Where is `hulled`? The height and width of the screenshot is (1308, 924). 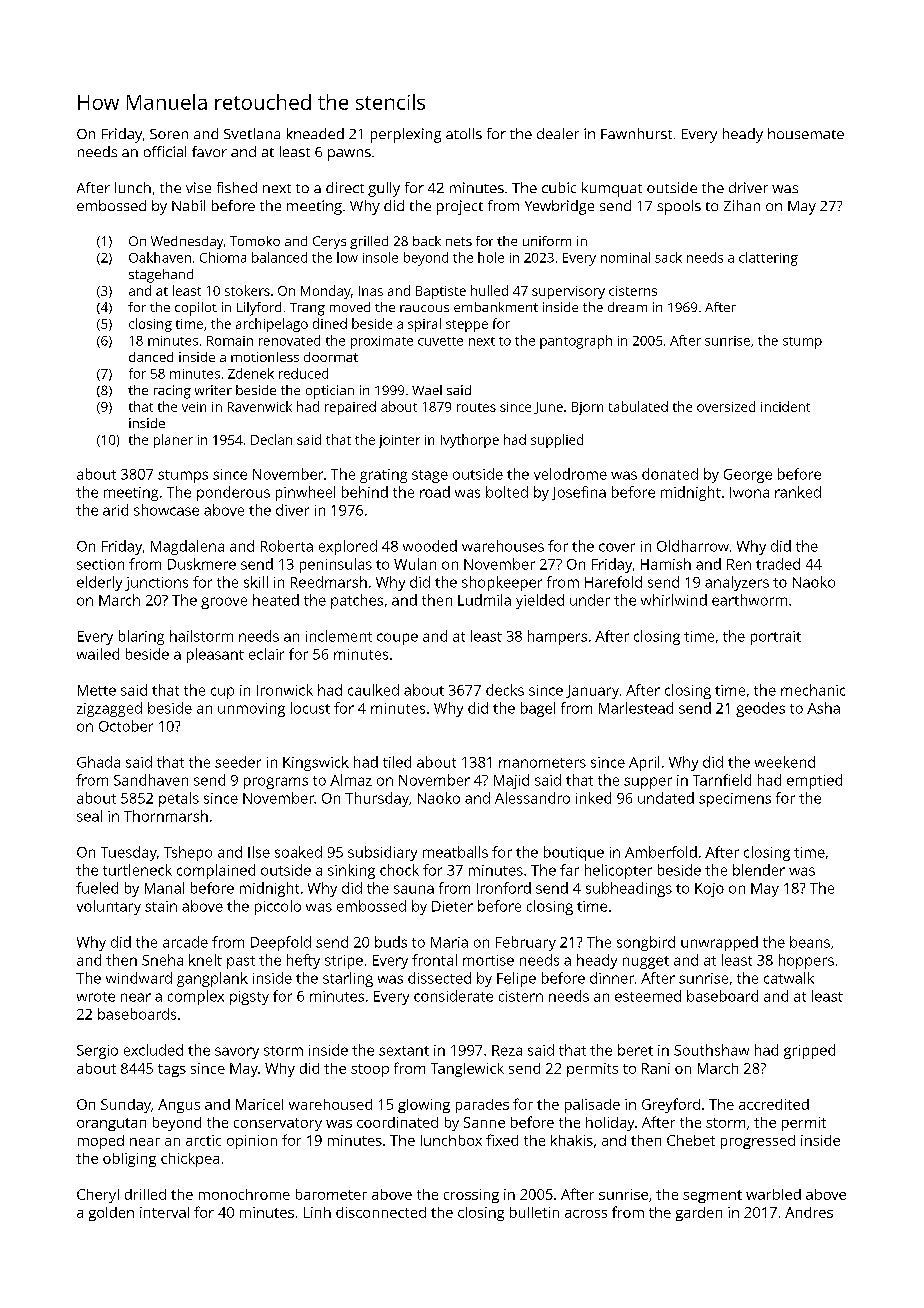 hulled is located at coordinates (489, 290).
